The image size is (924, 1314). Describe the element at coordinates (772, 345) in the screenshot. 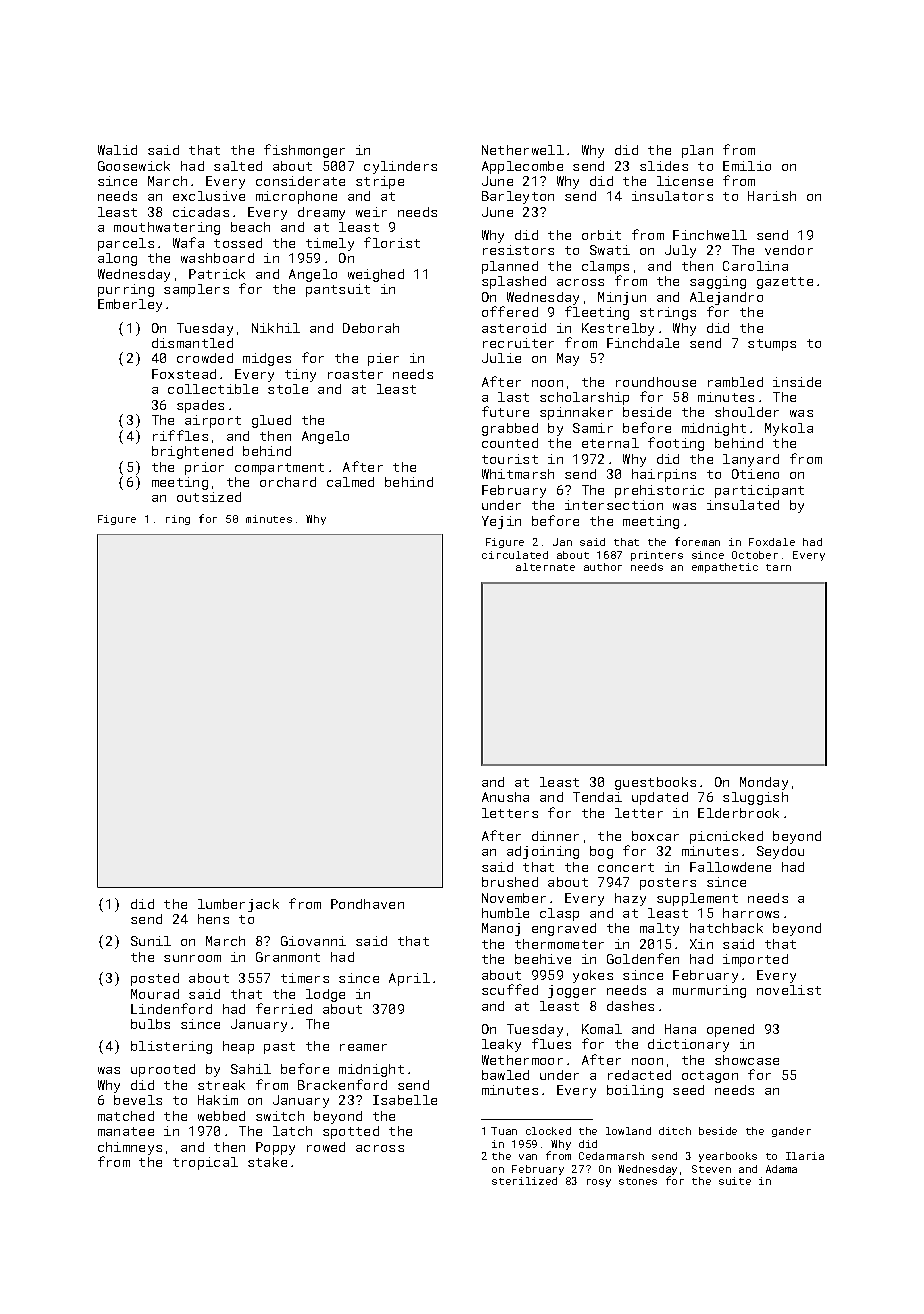

I see `stumps` at that location.
